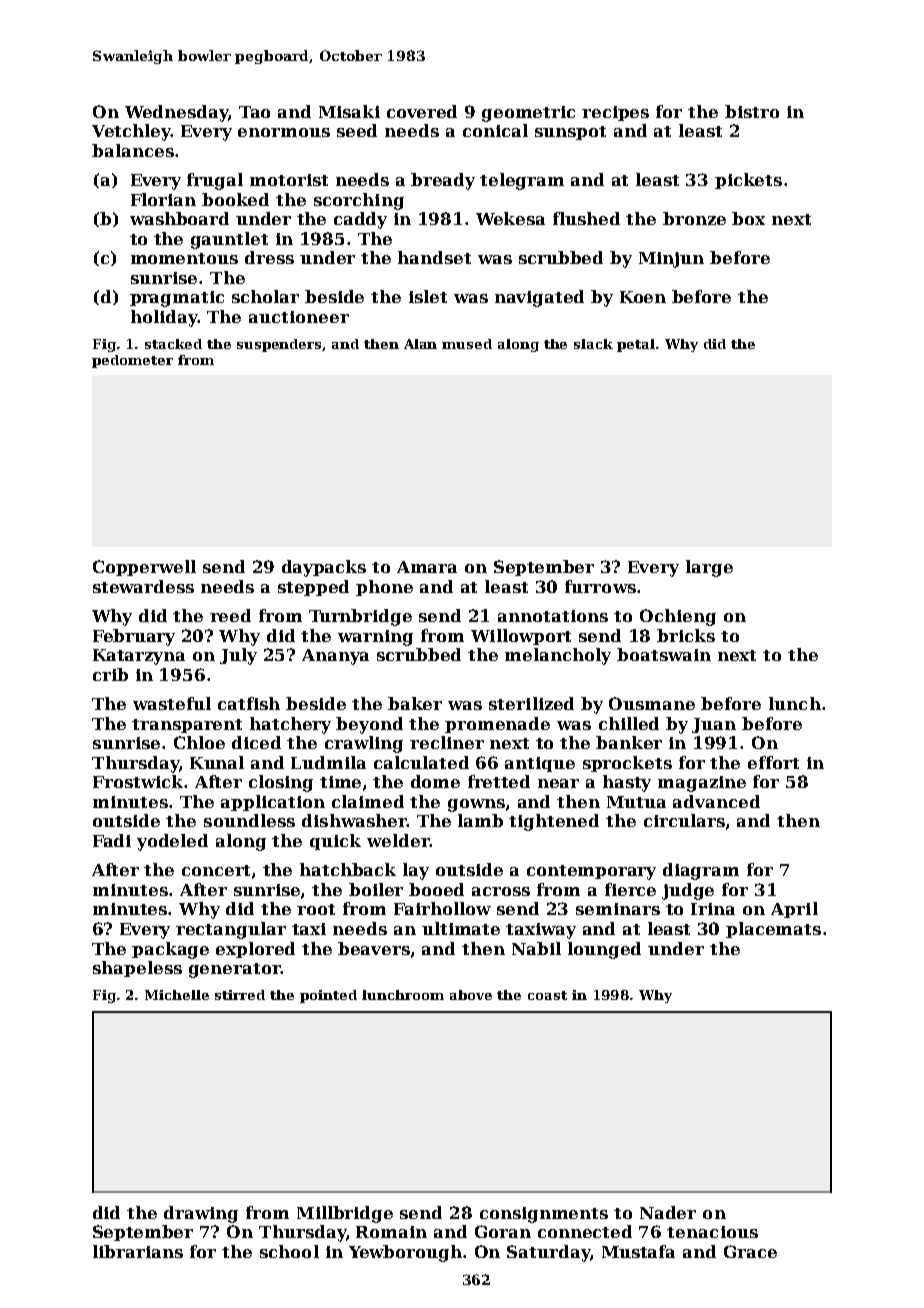 Image resolution: width=924 pixels, height=1308 pixels. What do you see at coordinates (668, 1212) in the screenshot?
I see `Nader` at bounding box center [668, 1212].
